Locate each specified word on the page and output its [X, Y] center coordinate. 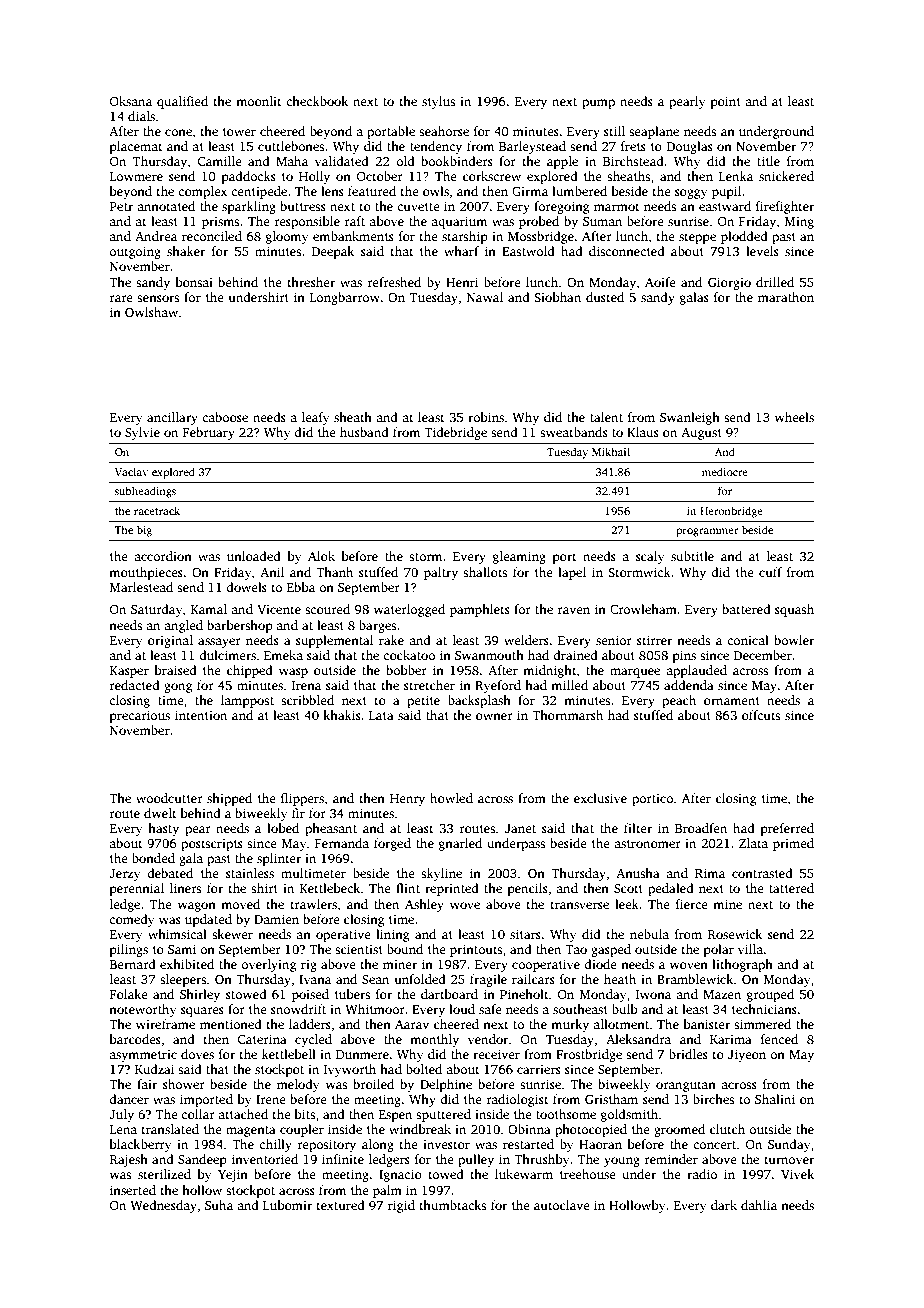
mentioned [231, 1024]
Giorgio [729, 283]
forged [392, 844]
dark [724, 1205]
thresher [311, 282]
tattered [791, 888]
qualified [182, 102]
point [726, 102]
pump [598, 104]
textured [340, 1205]
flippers [302, 799]
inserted [133, 1190]
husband [364, 432]
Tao [576, 949]
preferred [787, 829]
